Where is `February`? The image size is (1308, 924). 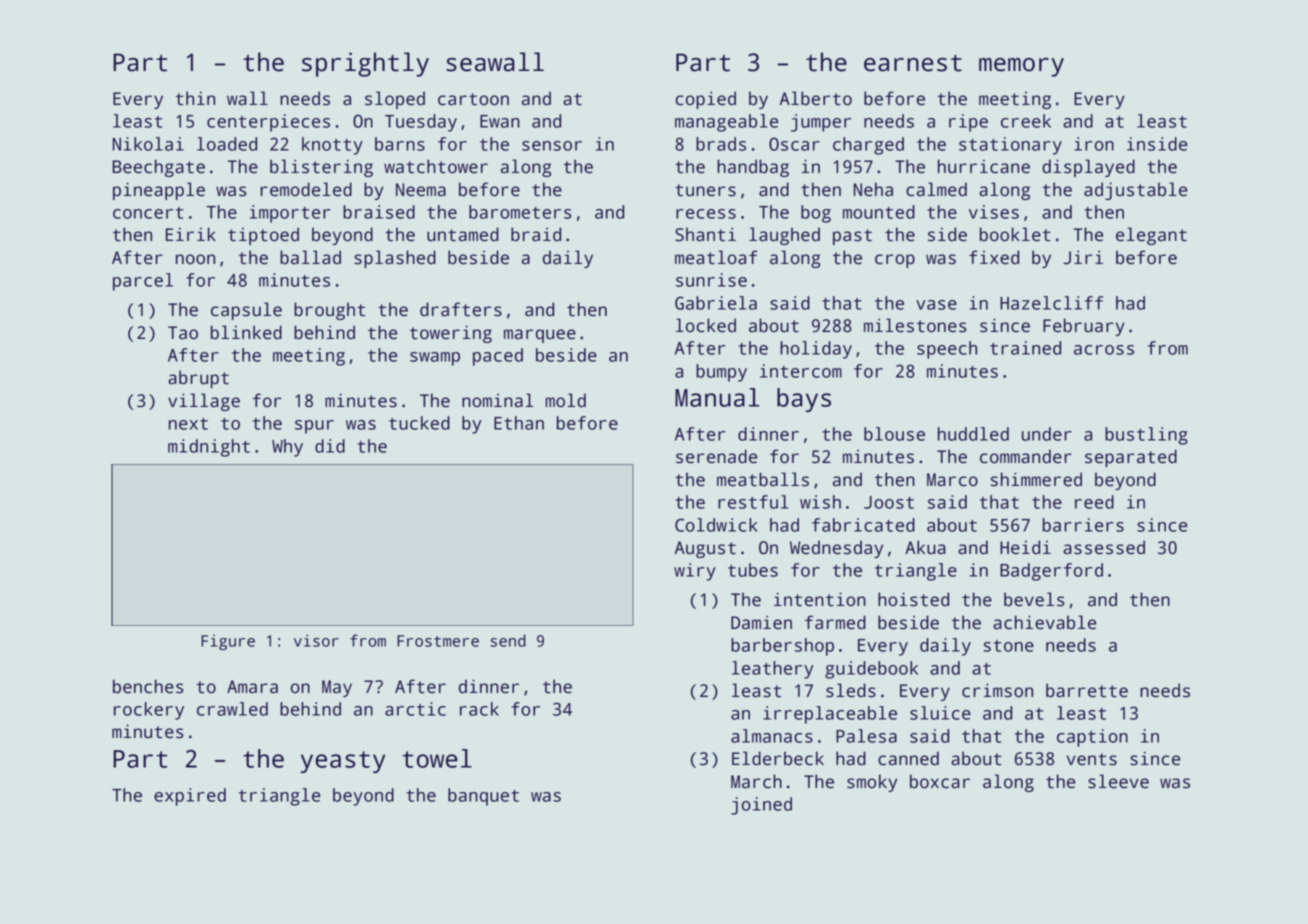 February is located at coordinates (1084, 327).
